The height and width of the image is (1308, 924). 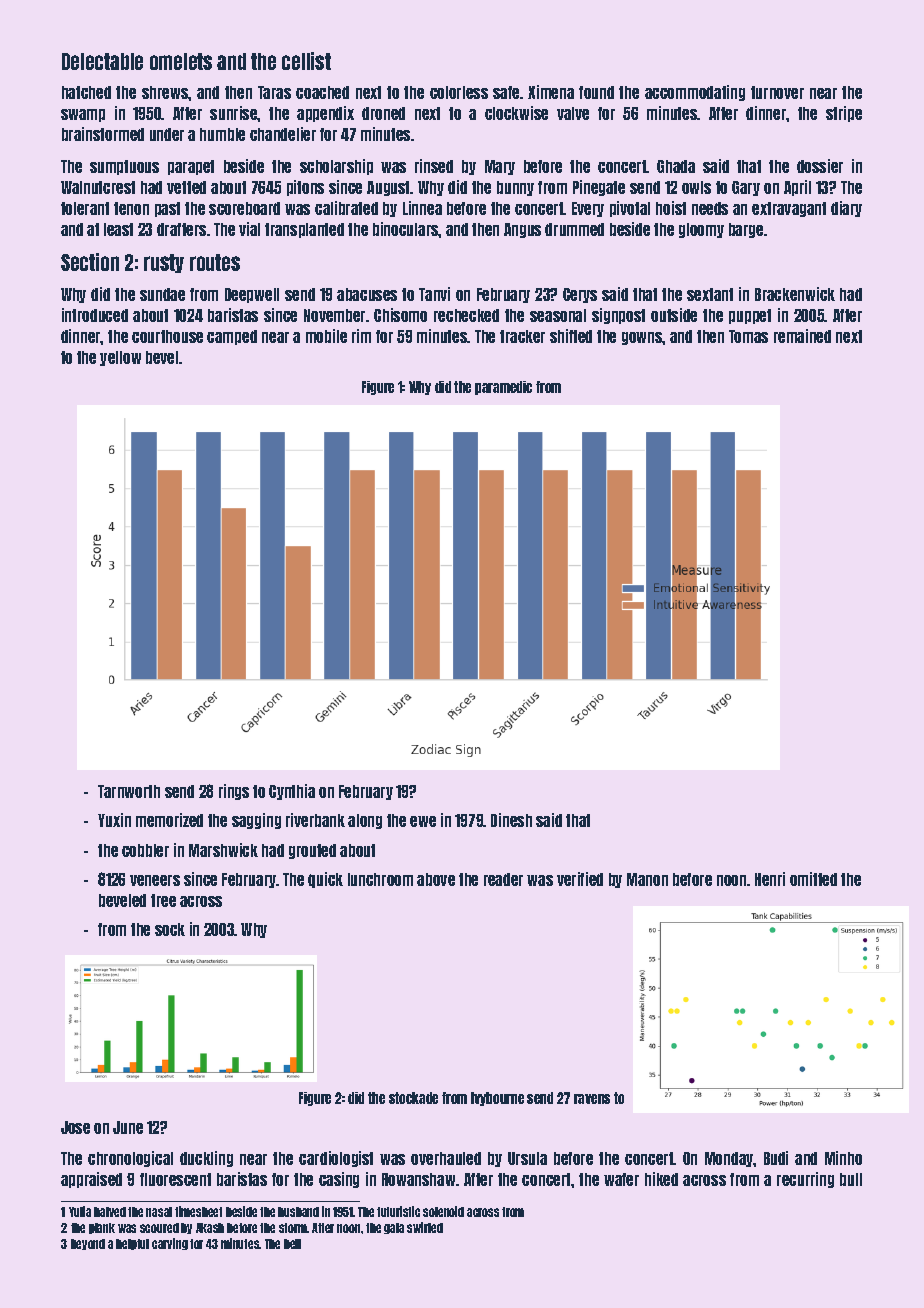 What do you see at coordinates (292, 792) in the image?
I see `Cynthia` at bounding box center [292, 792].
